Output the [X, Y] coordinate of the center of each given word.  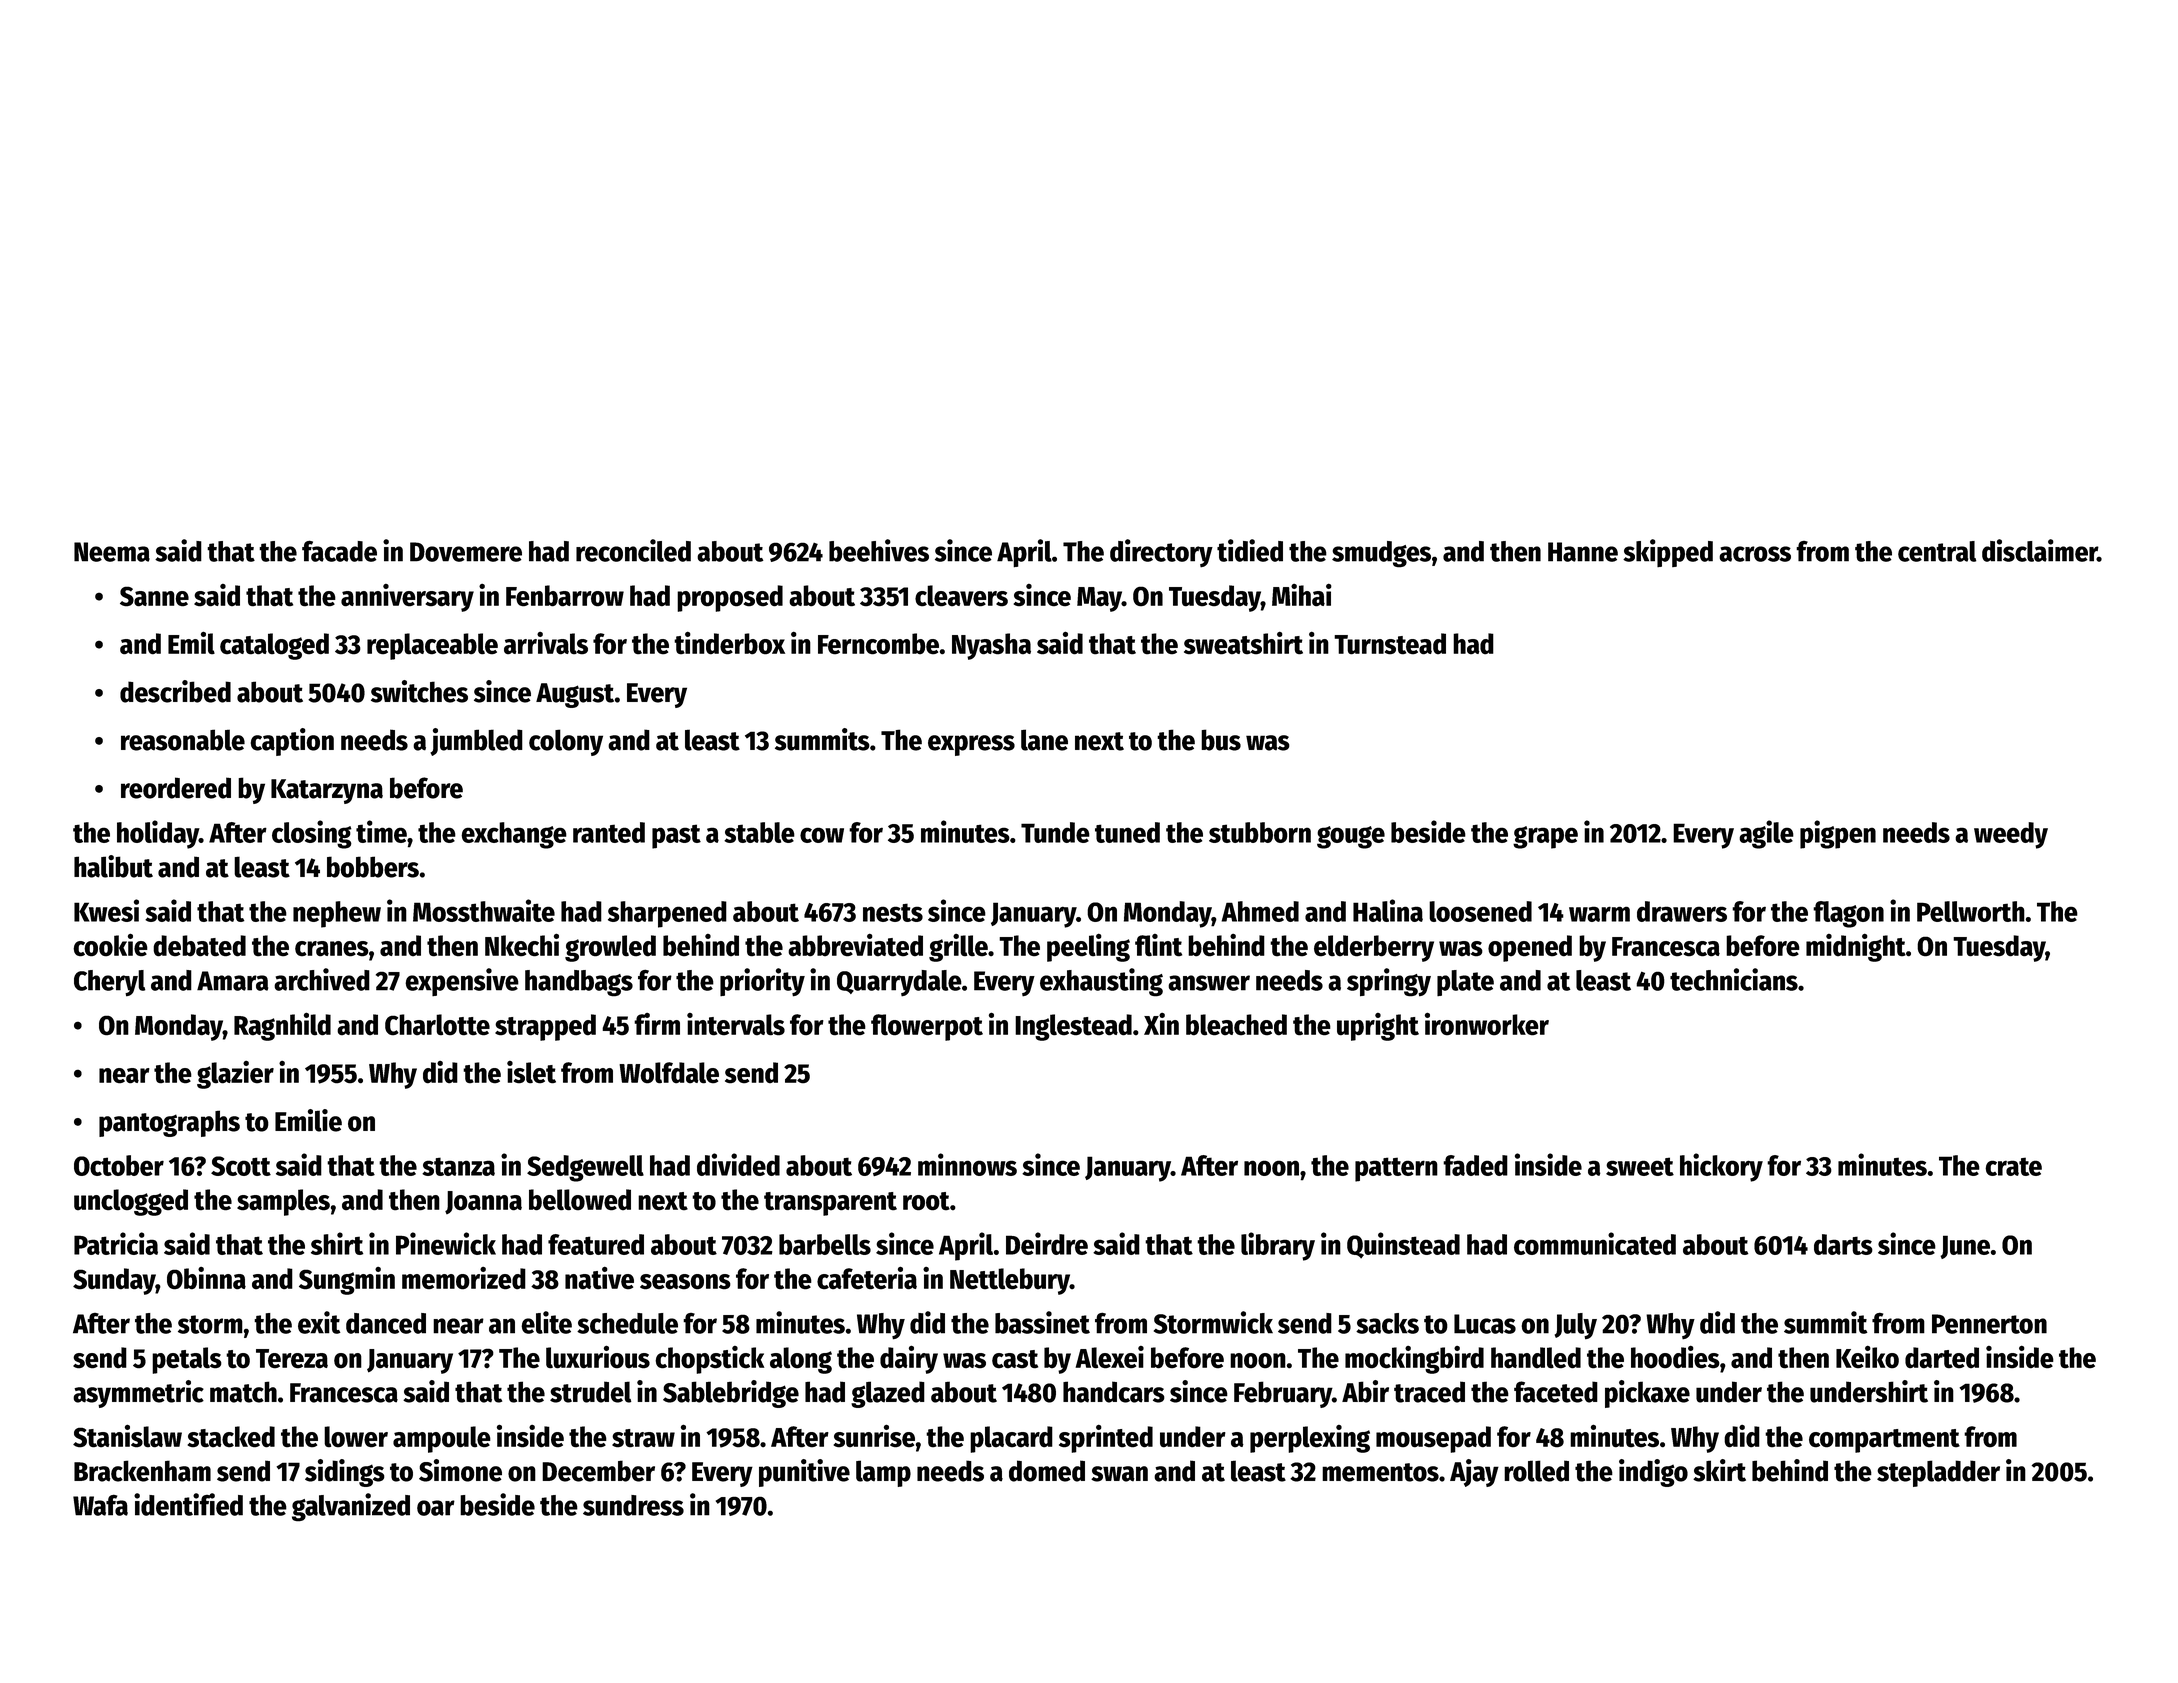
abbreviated [855, 945]
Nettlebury [1010, 1281]
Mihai [1302, 595]
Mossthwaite [484, 910]
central [1937, 551]
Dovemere [466, 552]
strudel [590, 1392]
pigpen [1838, 834]
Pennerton [1989, 1324]
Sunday [114, 1281]
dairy [909, 1359]
